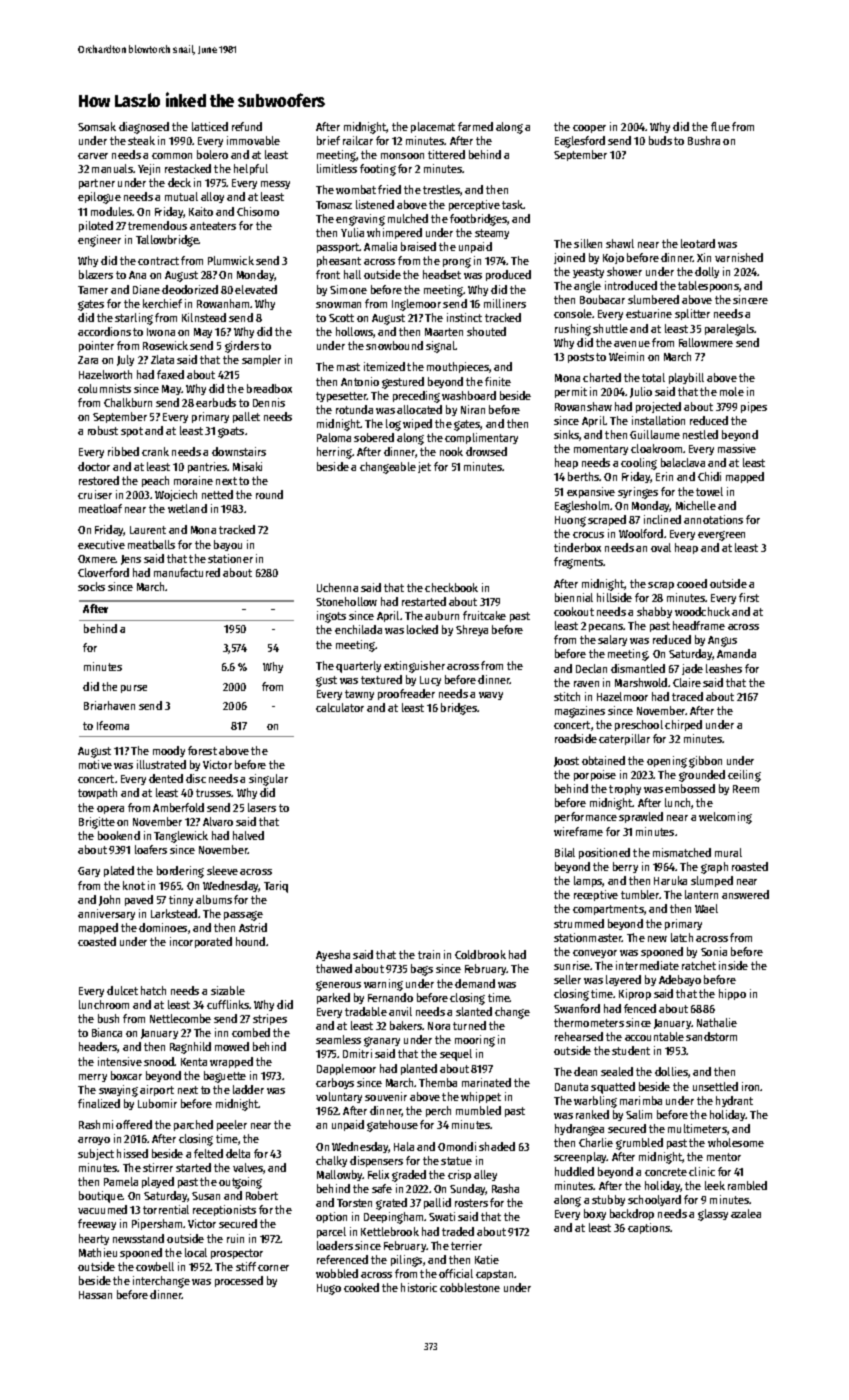  Describe the element at coordinates (97, 126) in the screenshot. I see `Somsak` at that location.
